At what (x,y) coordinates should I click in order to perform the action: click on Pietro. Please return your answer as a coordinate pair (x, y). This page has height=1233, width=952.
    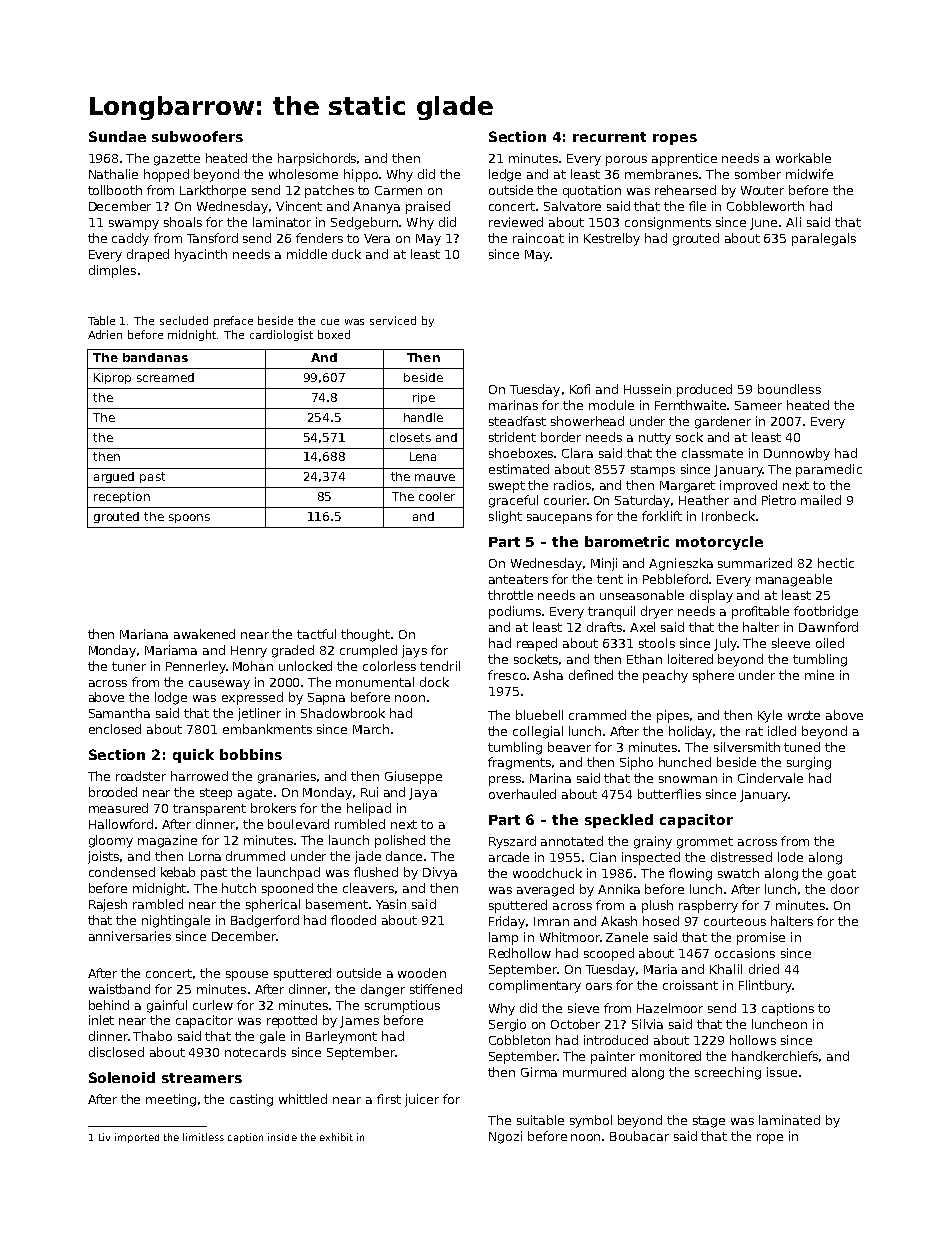
    Looking at the image, I should click on (779, 500).
